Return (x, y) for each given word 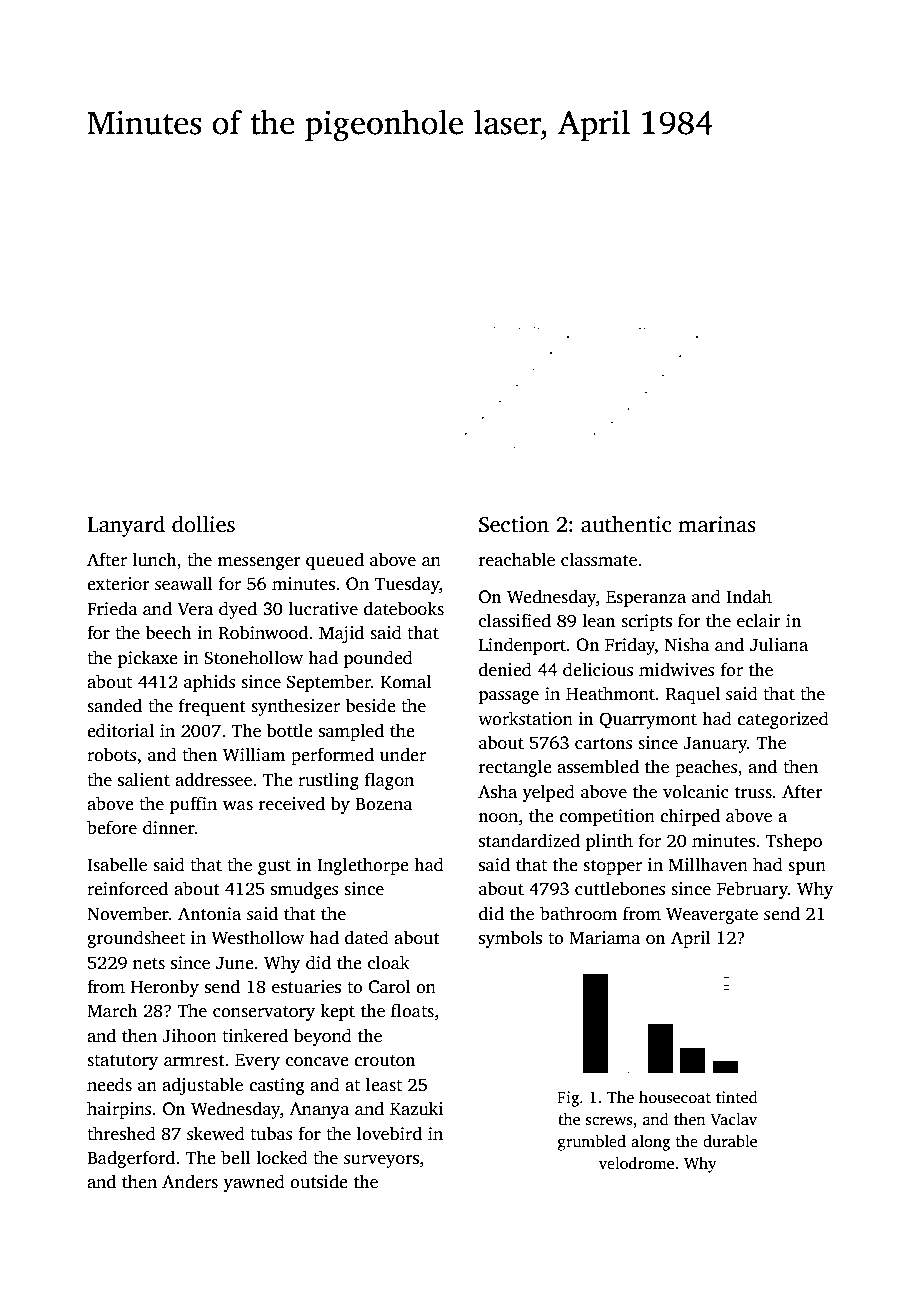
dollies (203, 524)
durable (730, 1141)
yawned (254, 1183)
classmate (599, 559)
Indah (749, 596)
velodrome (636, 1163)
